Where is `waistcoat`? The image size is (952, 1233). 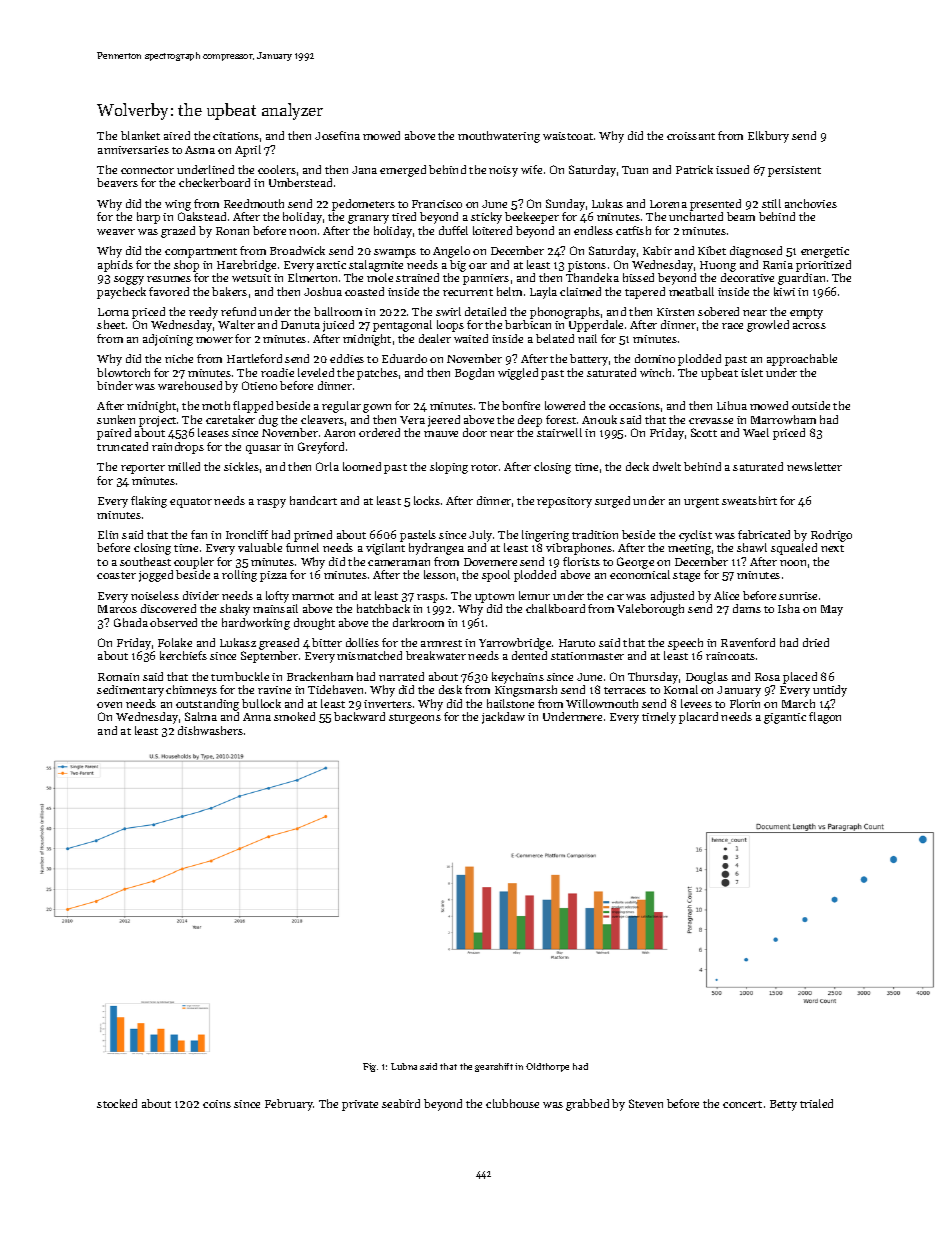
waistcoat is located at coordinates (568, 136).
